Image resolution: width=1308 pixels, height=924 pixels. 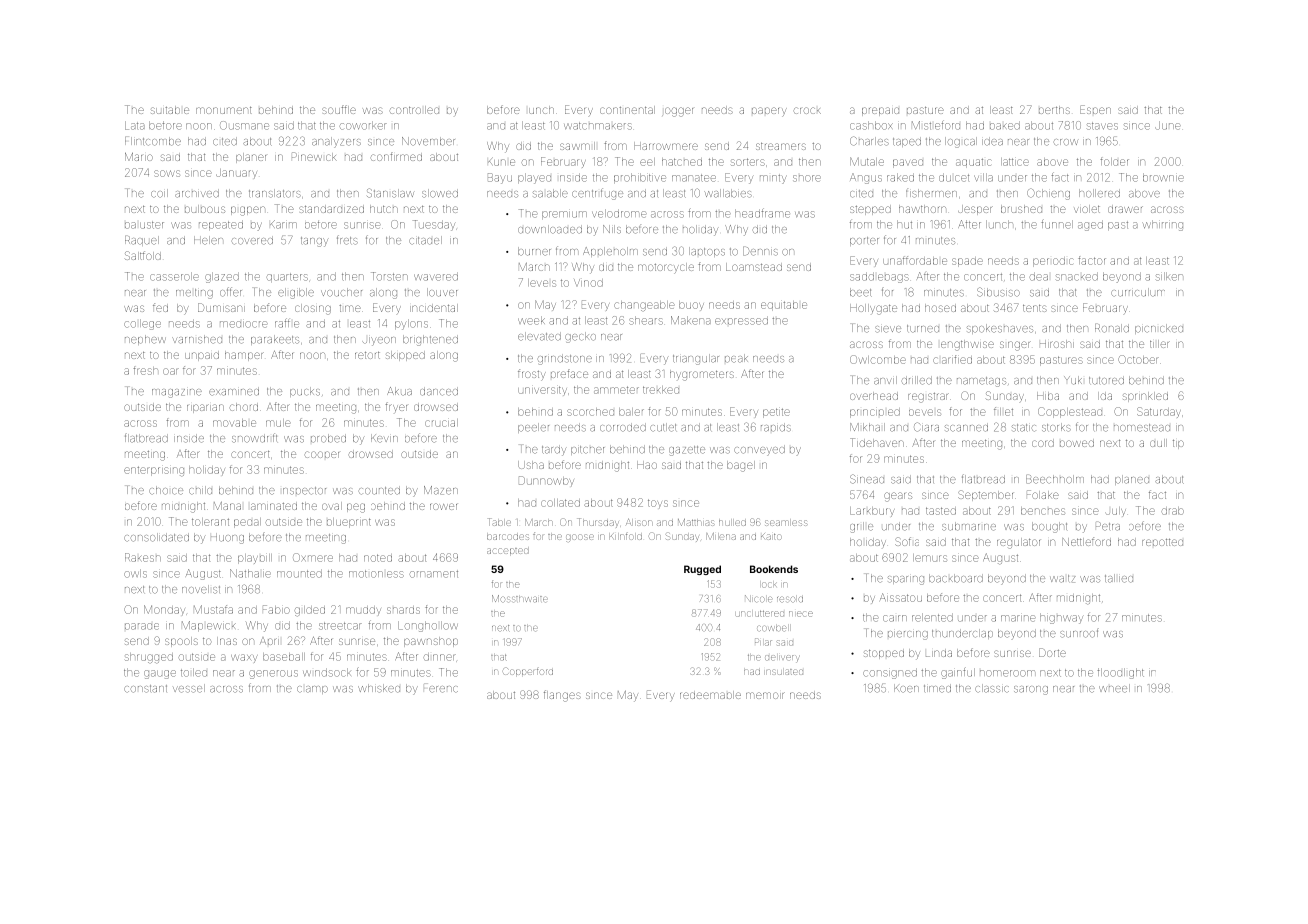 I want to click on papery, so click(x=769, y=112).
